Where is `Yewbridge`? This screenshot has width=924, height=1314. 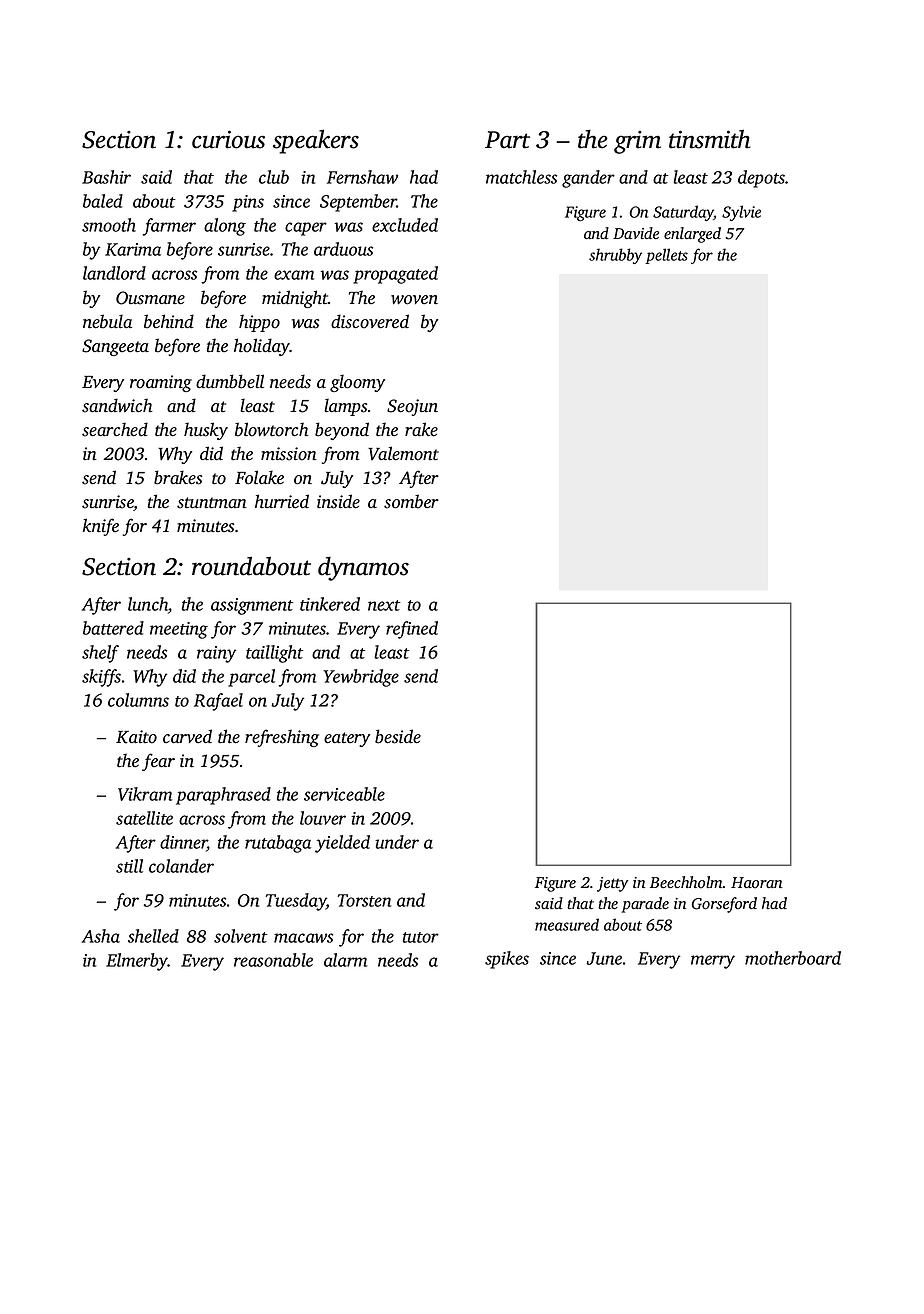 Yewbridge is located at coordinates (361, 678).
